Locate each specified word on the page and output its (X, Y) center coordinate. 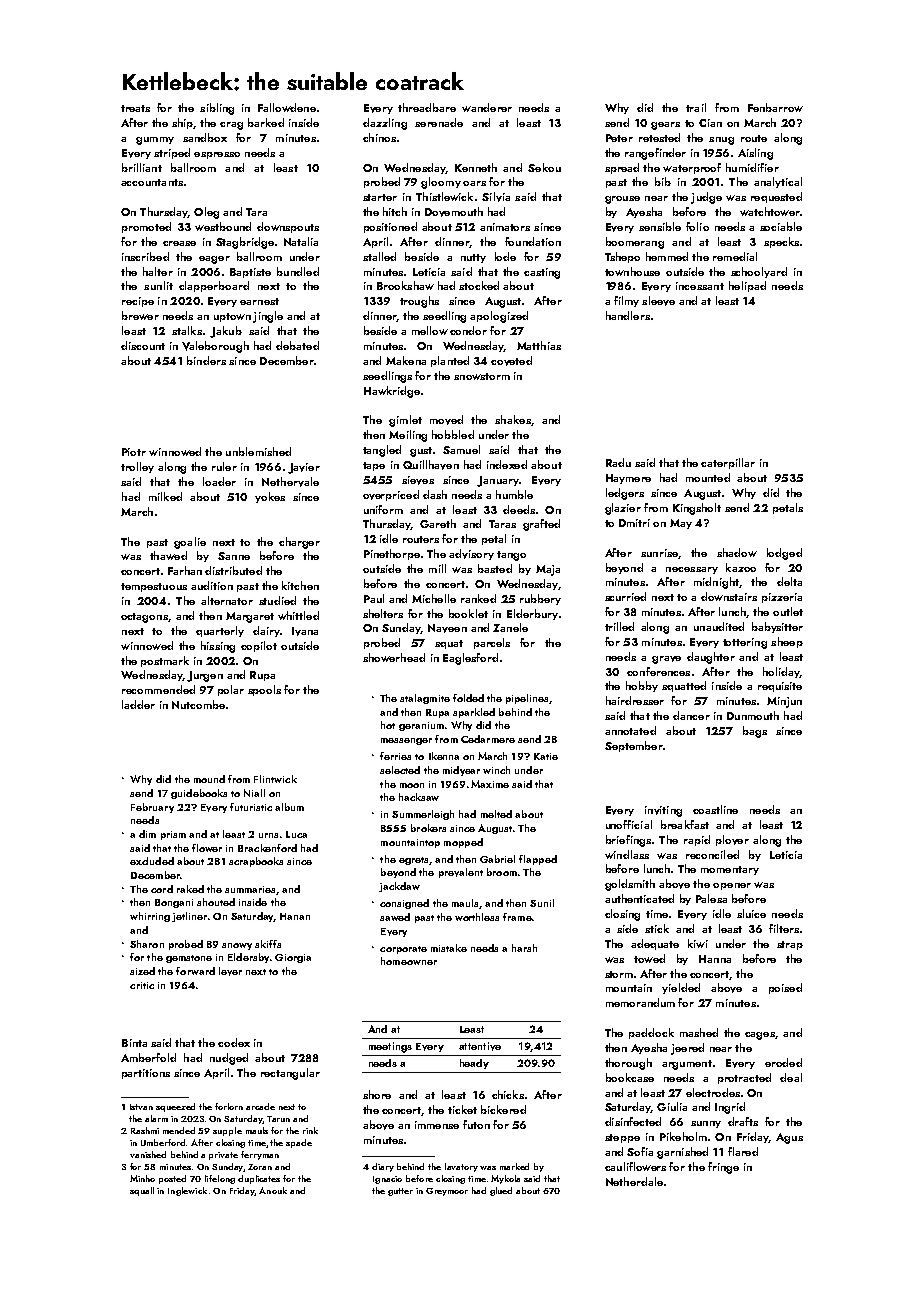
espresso (217, 155)
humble (514, 494)
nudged (229, 1059)
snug (721, 141)
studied (277, 600)
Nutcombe (198, 704)
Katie (546, 756)
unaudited (719, 626)
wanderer (487, 107)
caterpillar (728, 463)
